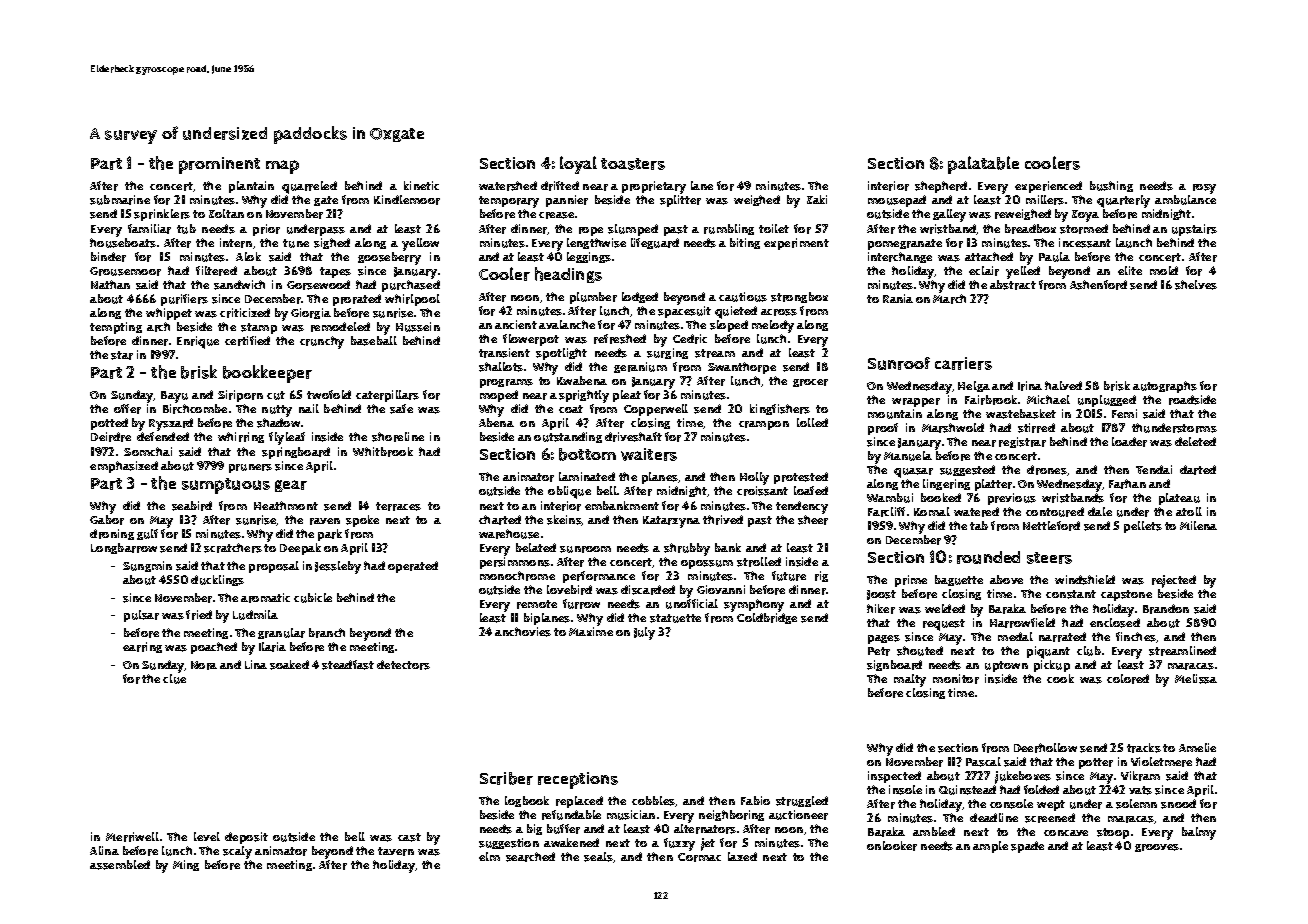  I want to click on whirring, so click(241, 437).
